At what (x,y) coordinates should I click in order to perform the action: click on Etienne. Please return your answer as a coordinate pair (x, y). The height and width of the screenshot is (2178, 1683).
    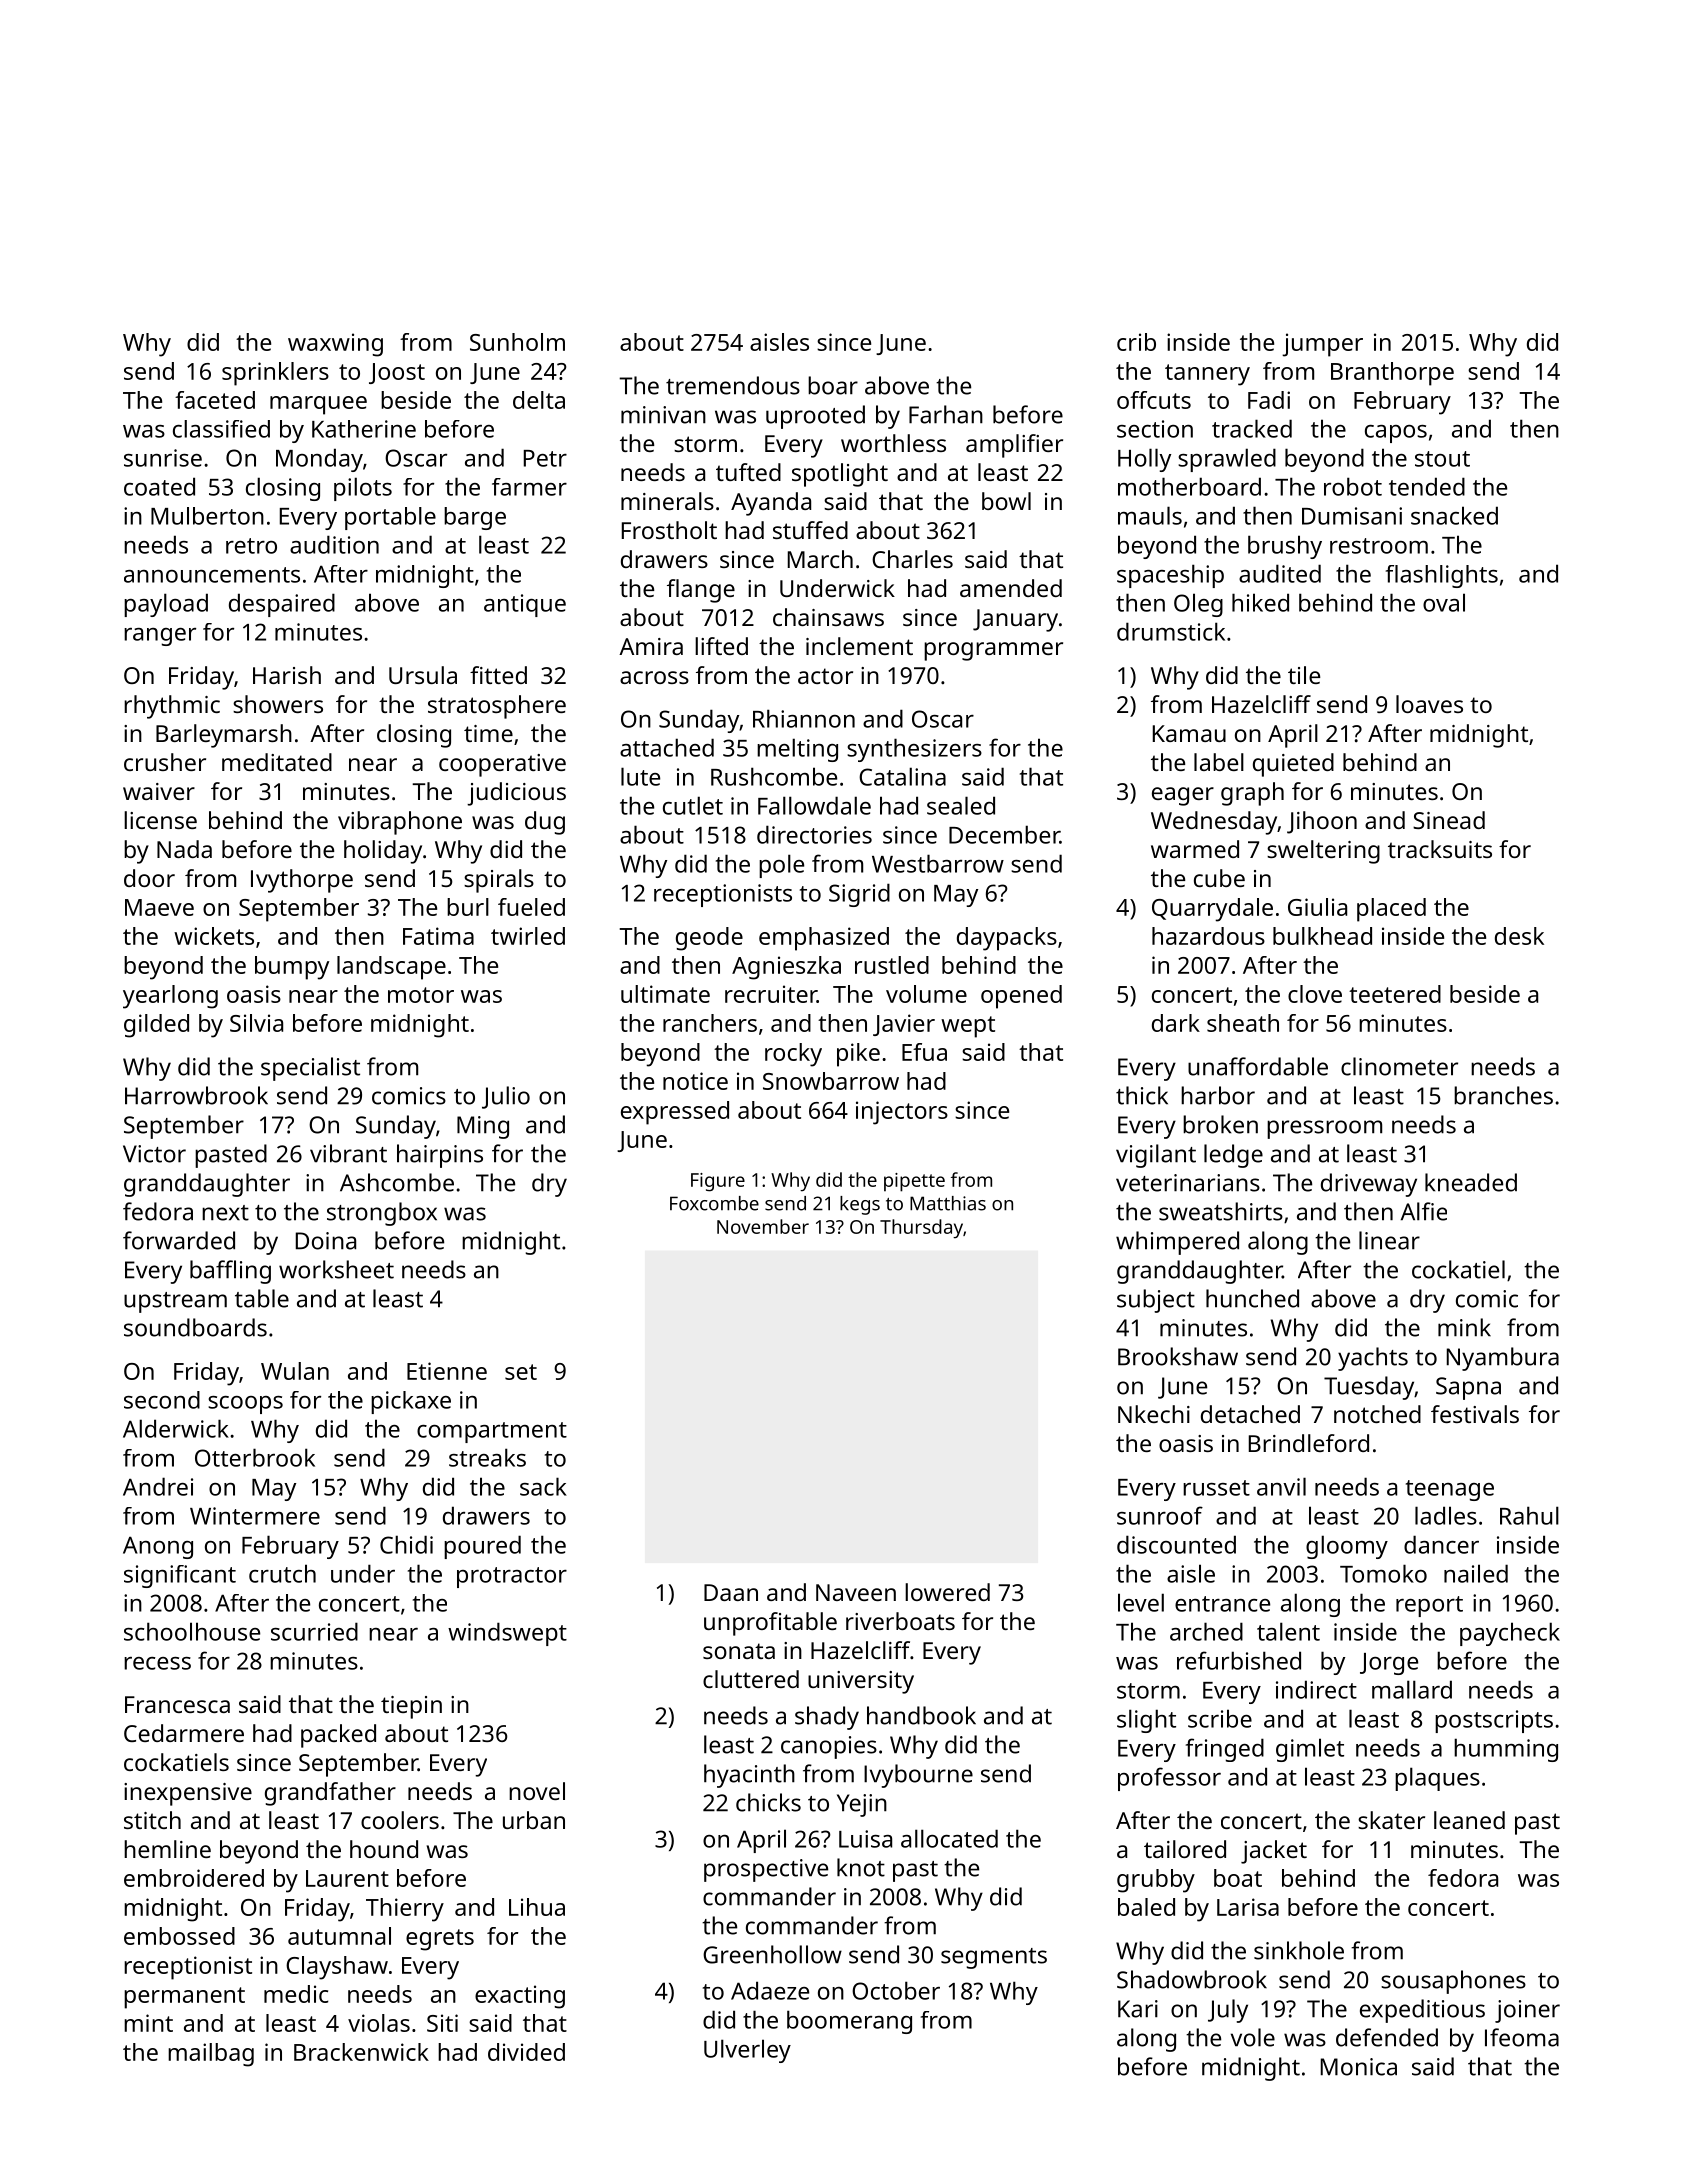
    Looking at the image, I should click on (447, 1371).
